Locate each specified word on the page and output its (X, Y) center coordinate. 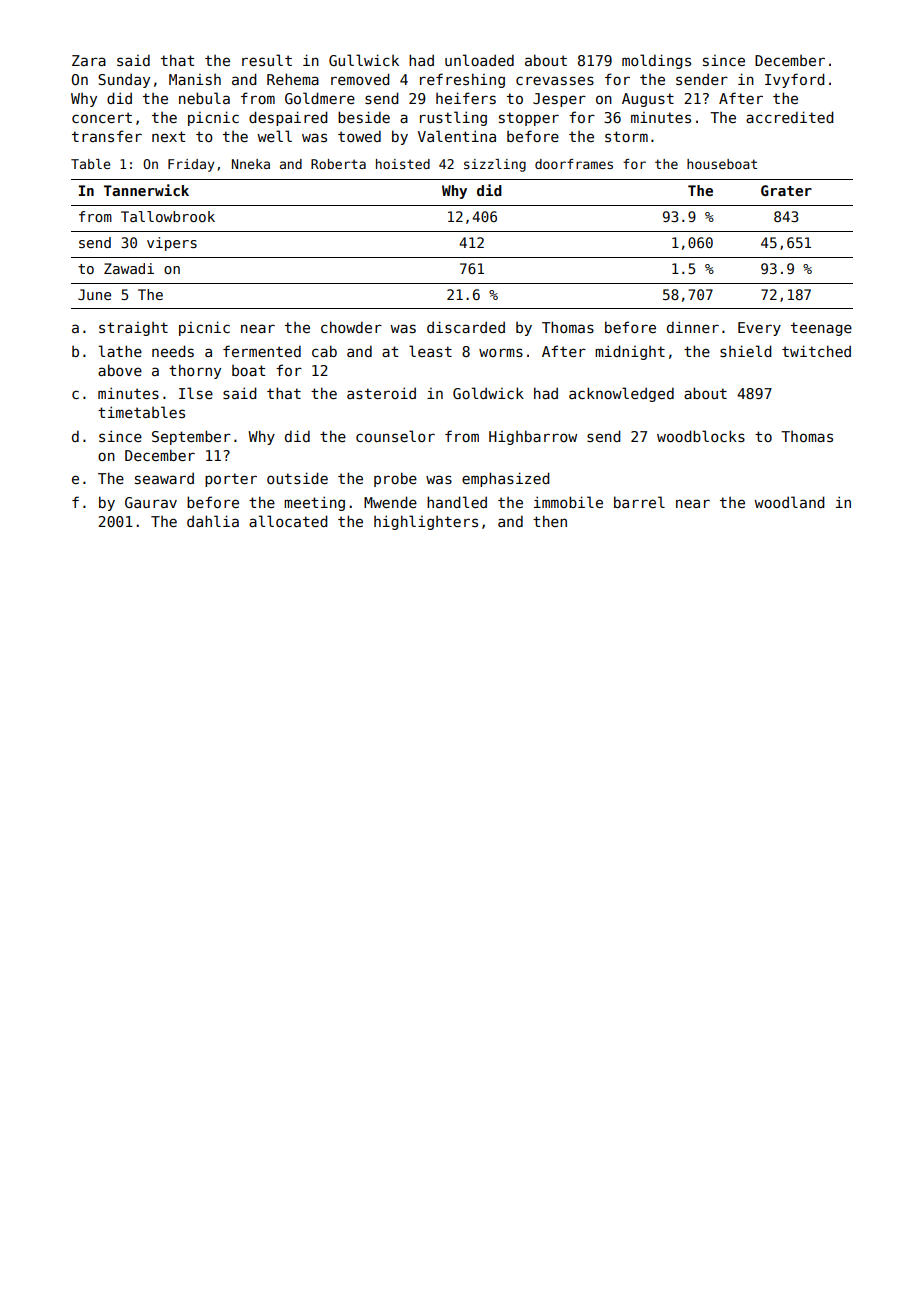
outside (297, 478)
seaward (164, 478)
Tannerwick (146, 190)
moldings (656, 61)
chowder (351, 327)
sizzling (495, 165)
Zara (89, 60)
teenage (821, 329)
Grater (786, 190)
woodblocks (701, 436)
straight (133, 329)
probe (395, 479)
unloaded (479, 60)
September (191, 437)
